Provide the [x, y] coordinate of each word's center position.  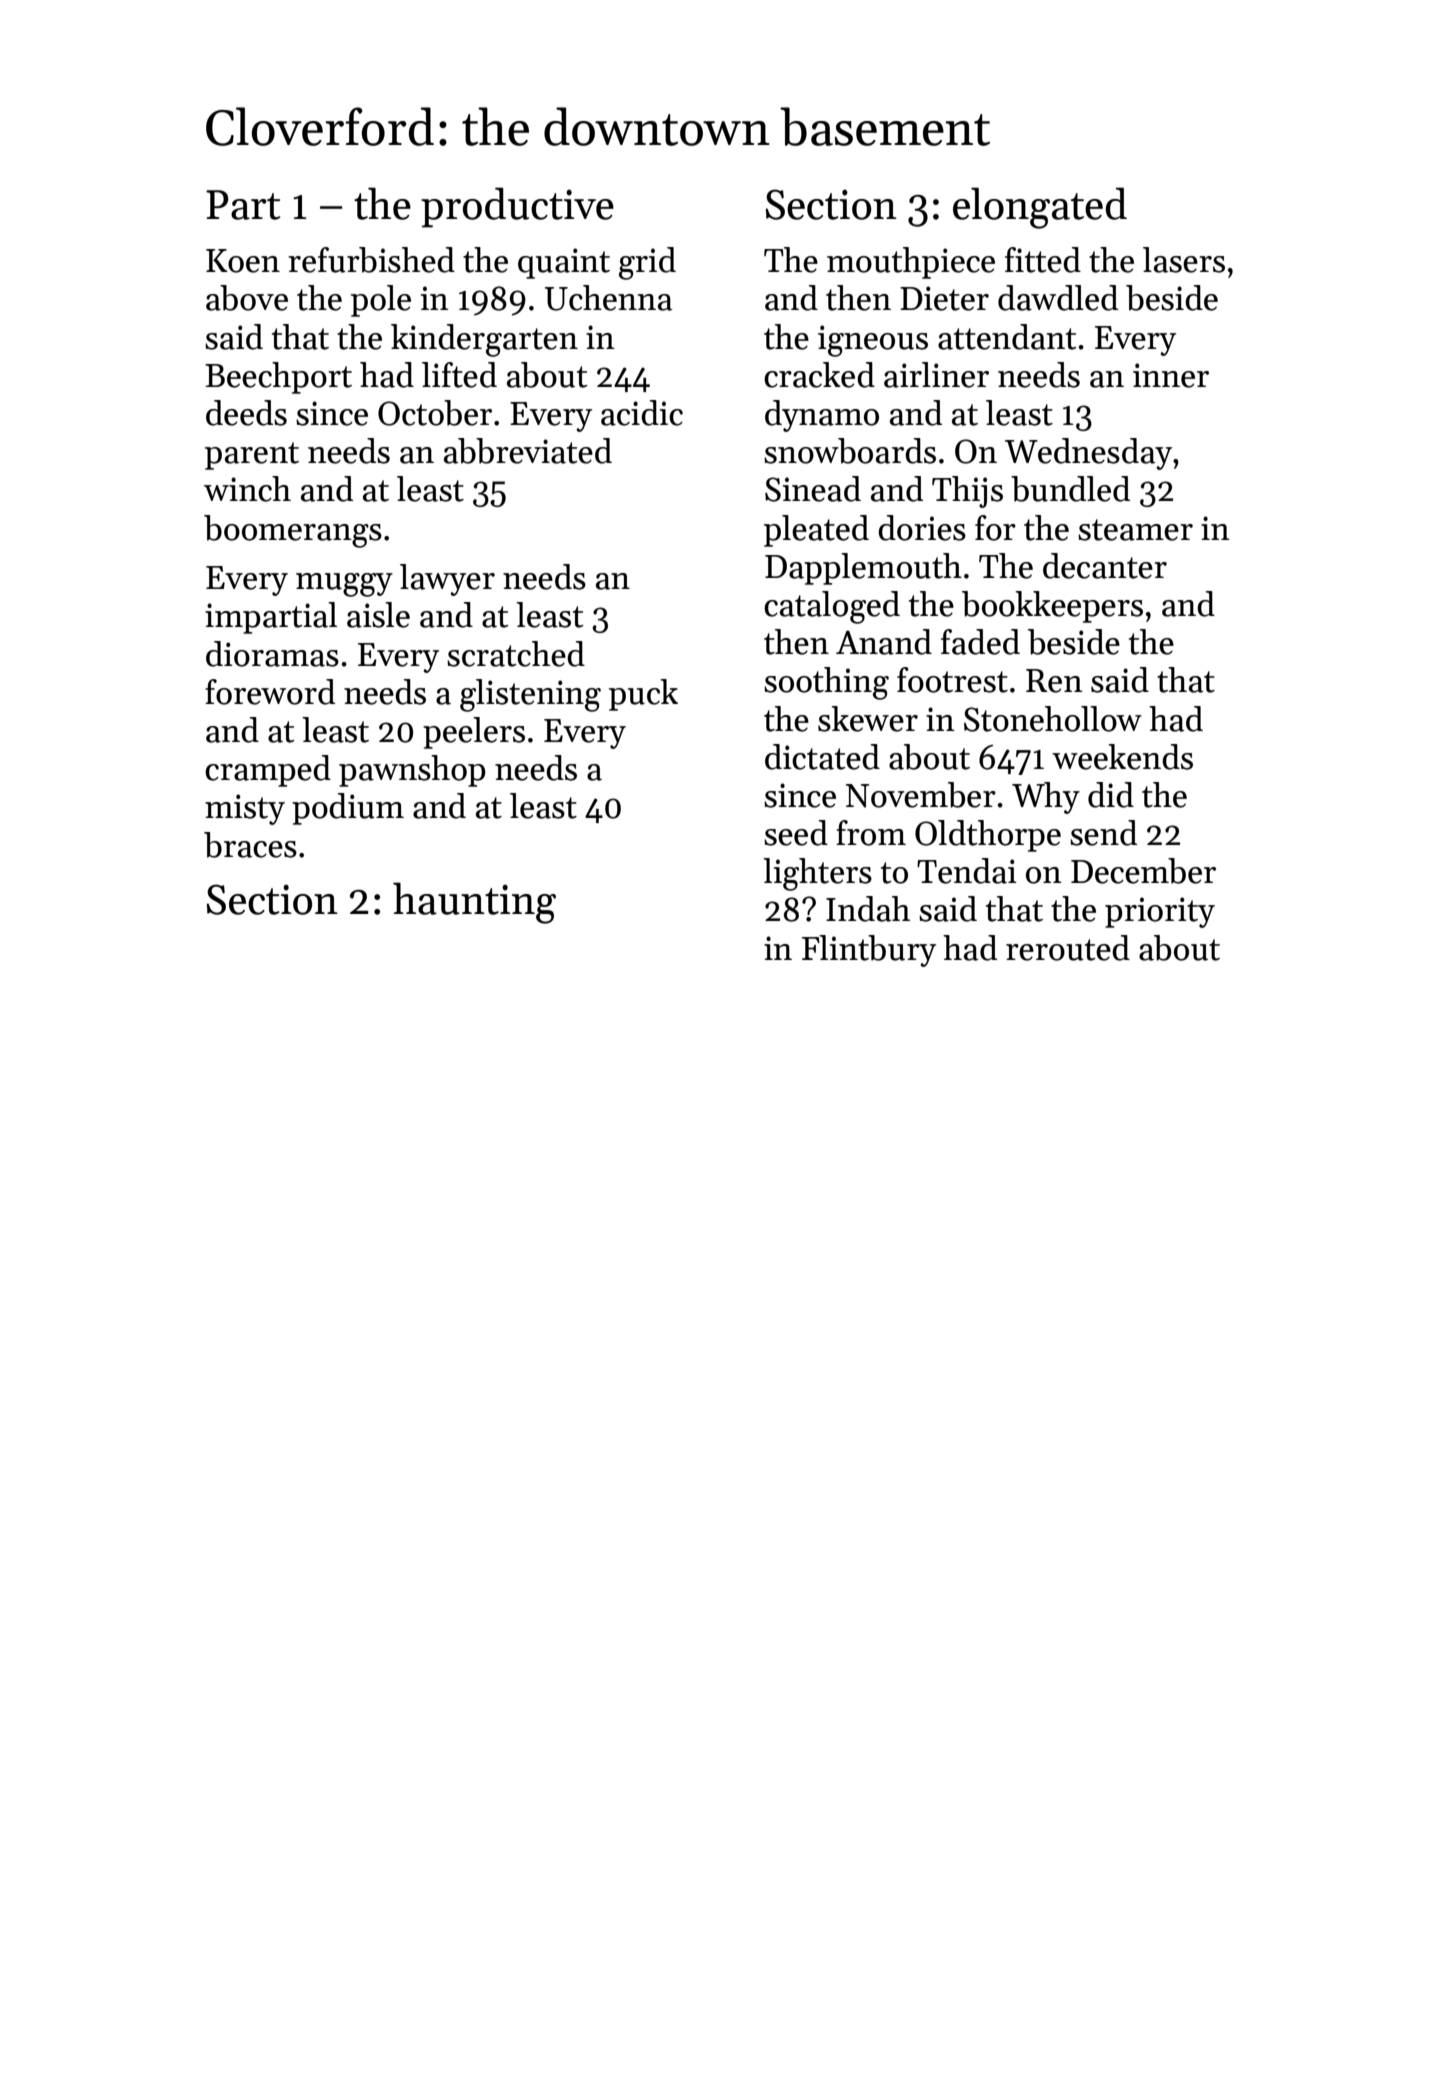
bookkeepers [1052, 607]
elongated [1040, 208]
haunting [474, 903]
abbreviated [528, 451]
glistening [530, 695]
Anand [884, 642]
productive [517, 207]
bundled [1070, 489]
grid [647, 263]
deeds [246, 413]
